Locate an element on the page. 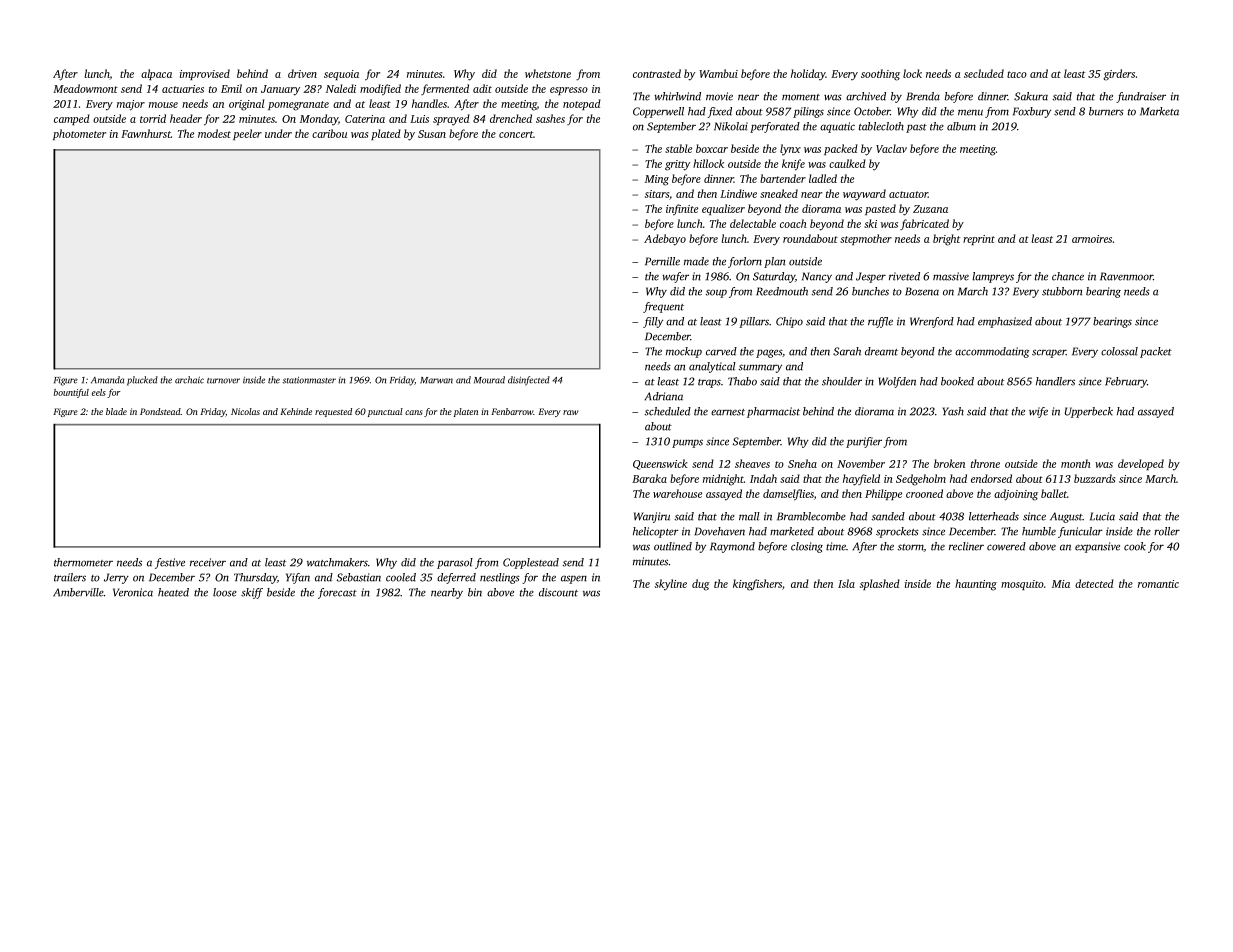  secluded is located at coordinates (984, 73).
